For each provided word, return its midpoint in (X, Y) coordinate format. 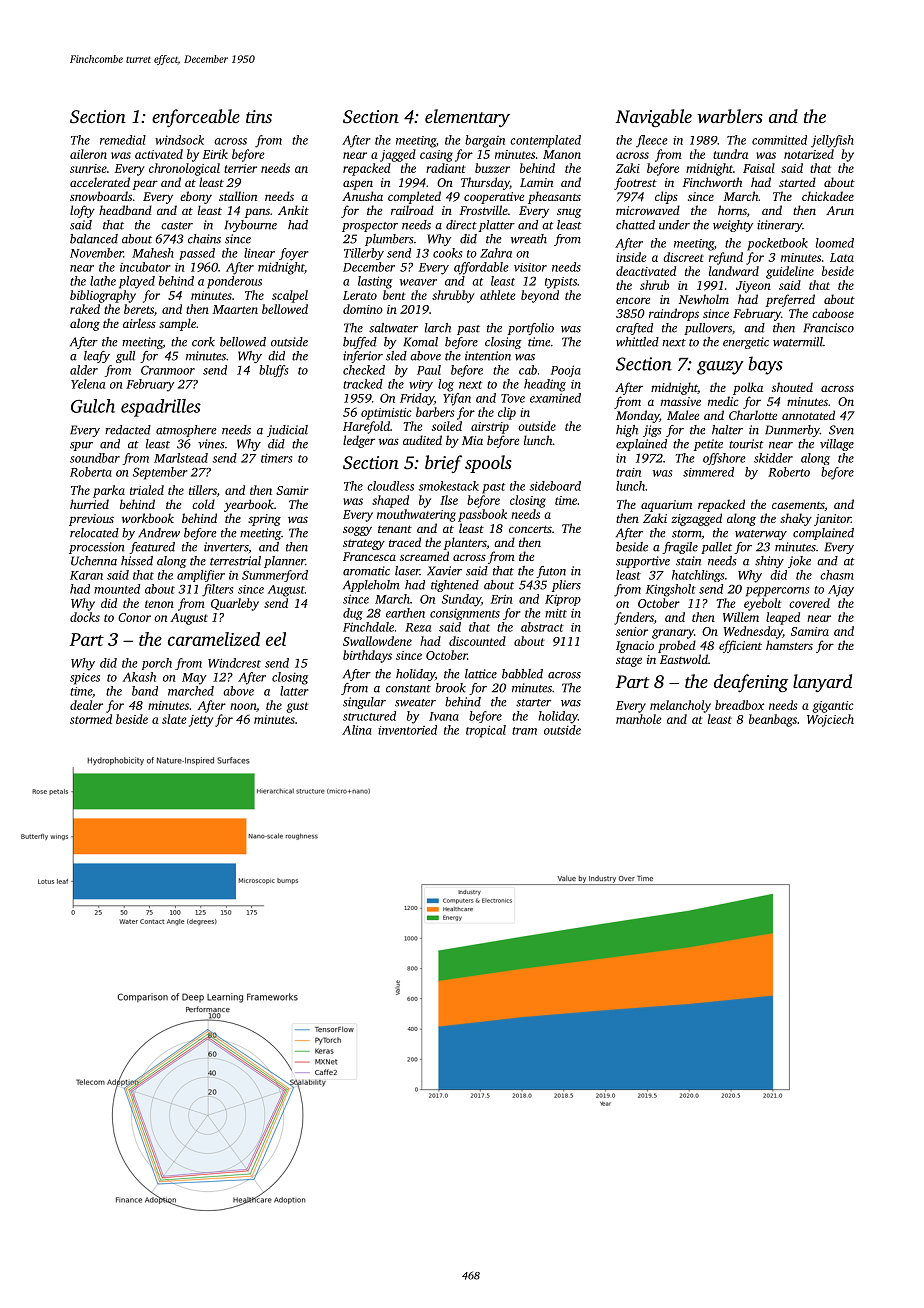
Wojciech (830, 720)
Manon (562, 154)
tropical (486, 731)
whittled (637, 342)
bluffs (273, 371)
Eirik (215, 154)
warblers (730, 116)
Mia (472, 440)
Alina (357, 730)
